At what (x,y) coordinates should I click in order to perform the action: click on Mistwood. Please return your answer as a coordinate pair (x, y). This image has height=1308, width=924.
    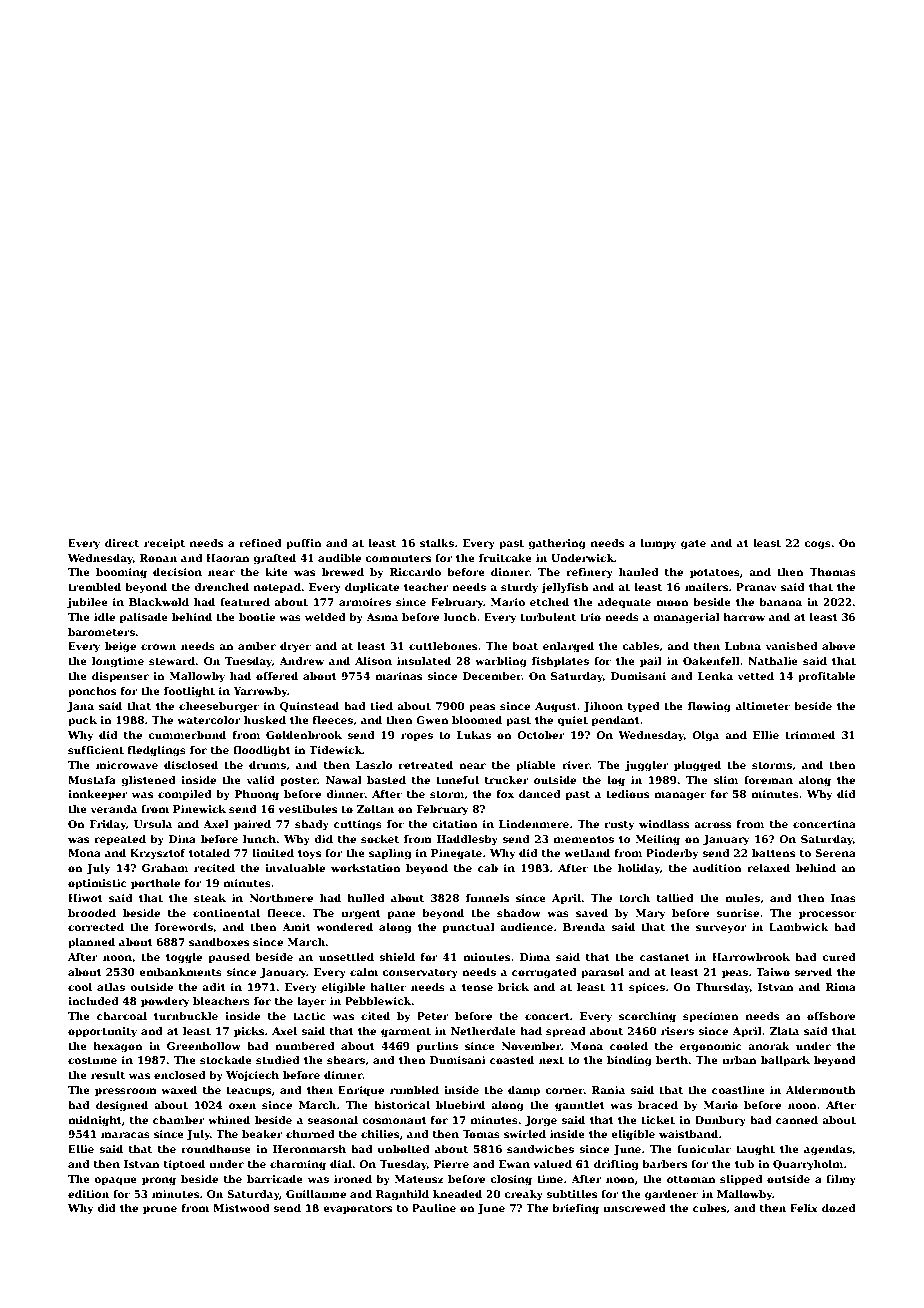
    Looking at the image, I should click on (241, 1208).
